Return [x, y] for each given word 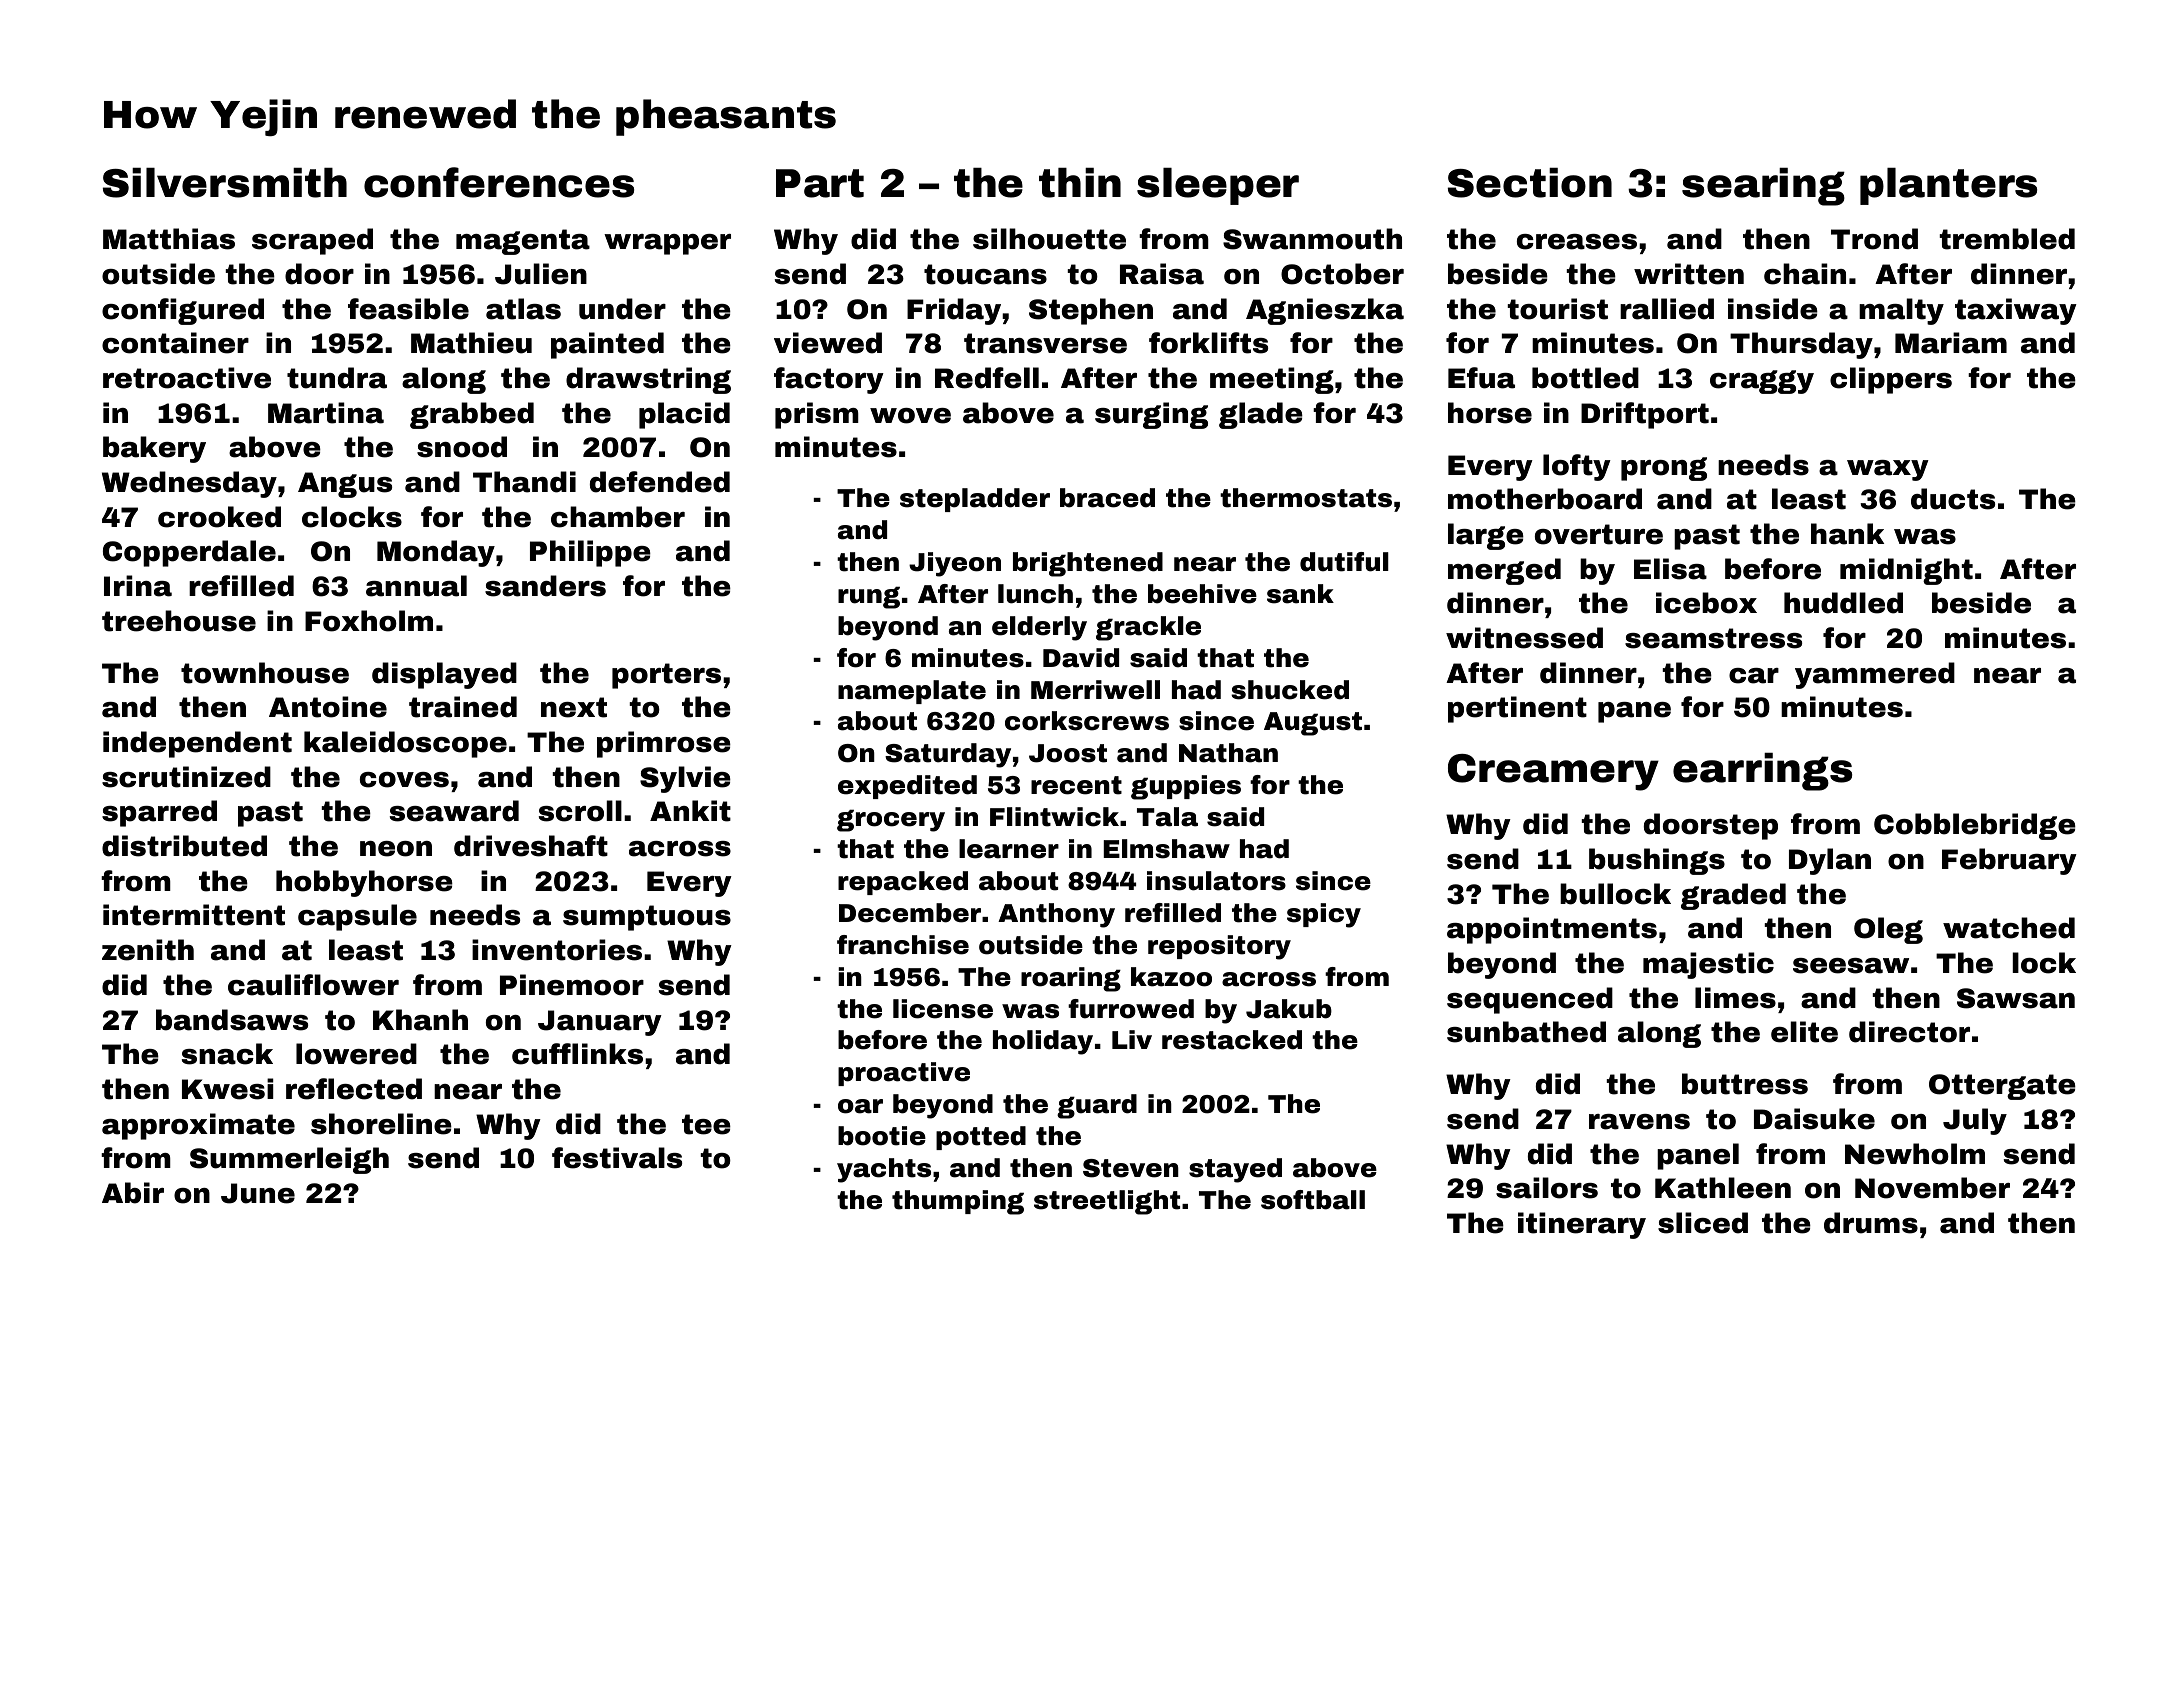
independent [197, 744]
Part [820, 183]
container [175, 343]
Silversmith [225, 183]
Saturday [948, 755]
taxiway [2016, 311]
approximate [198, 1126]
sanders [545, 586]
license [943, 1009]
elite [1804, 1032]
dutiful [1344, 562]
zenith [148, 950]
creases [1577, 242]
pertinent [1517, 709]
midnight [1906, 571]
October [1342, 274]
